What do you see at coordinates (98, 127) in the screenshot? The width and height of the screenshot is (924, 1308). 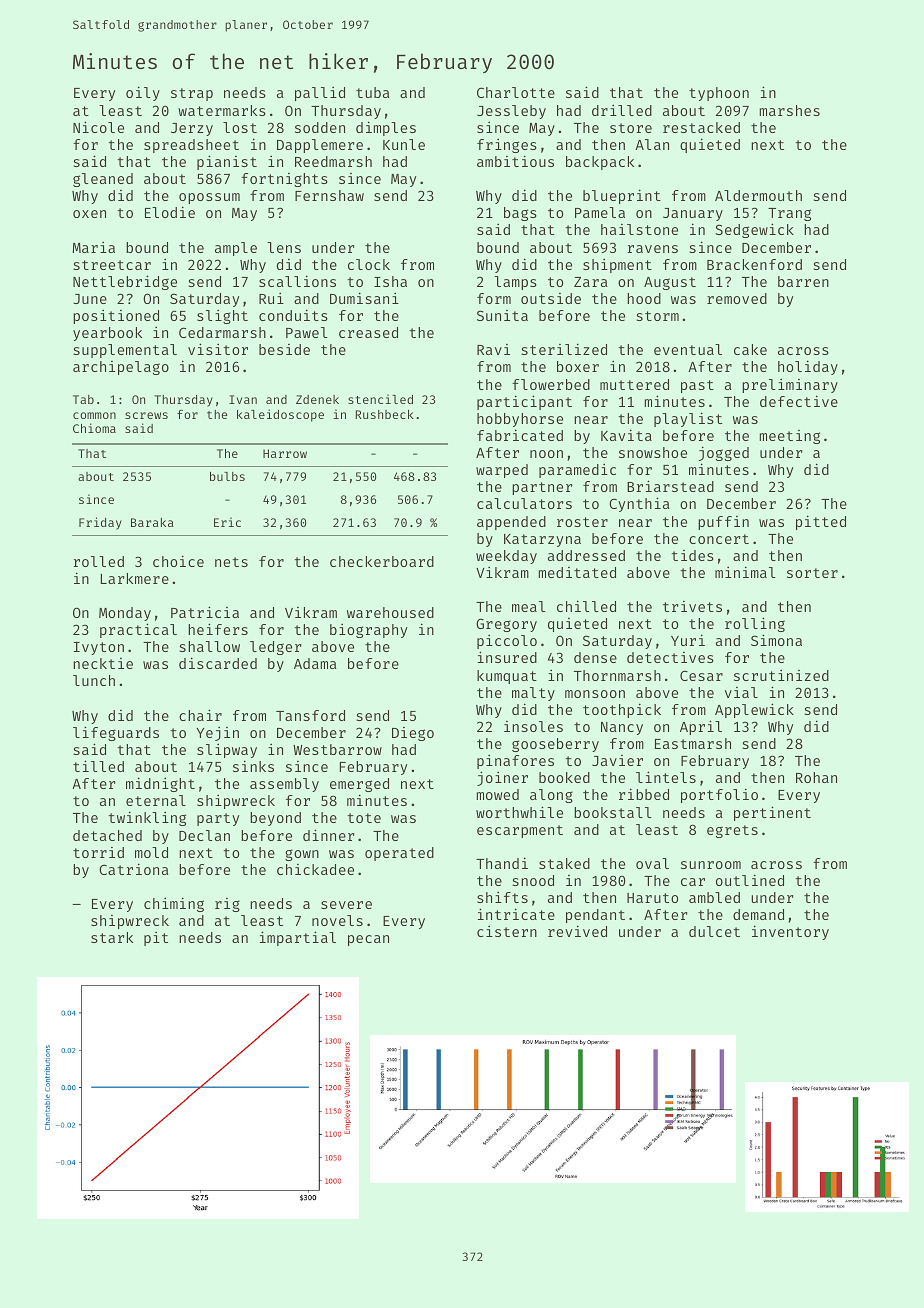 I see `Nicole` at bounding box center [98, 127].
